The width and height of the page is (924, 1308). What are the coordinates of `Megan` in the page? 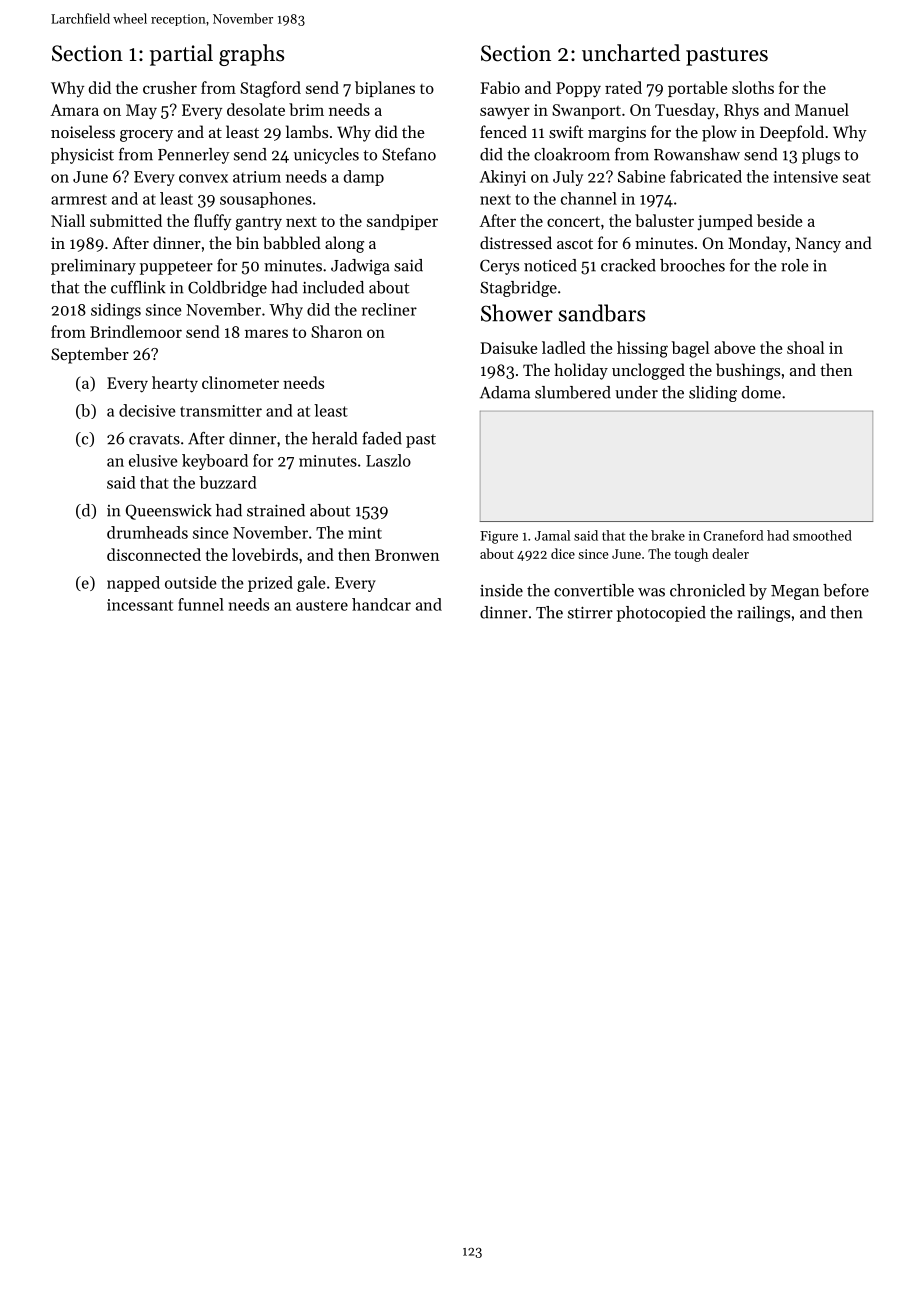 It's located at (795, 592).
